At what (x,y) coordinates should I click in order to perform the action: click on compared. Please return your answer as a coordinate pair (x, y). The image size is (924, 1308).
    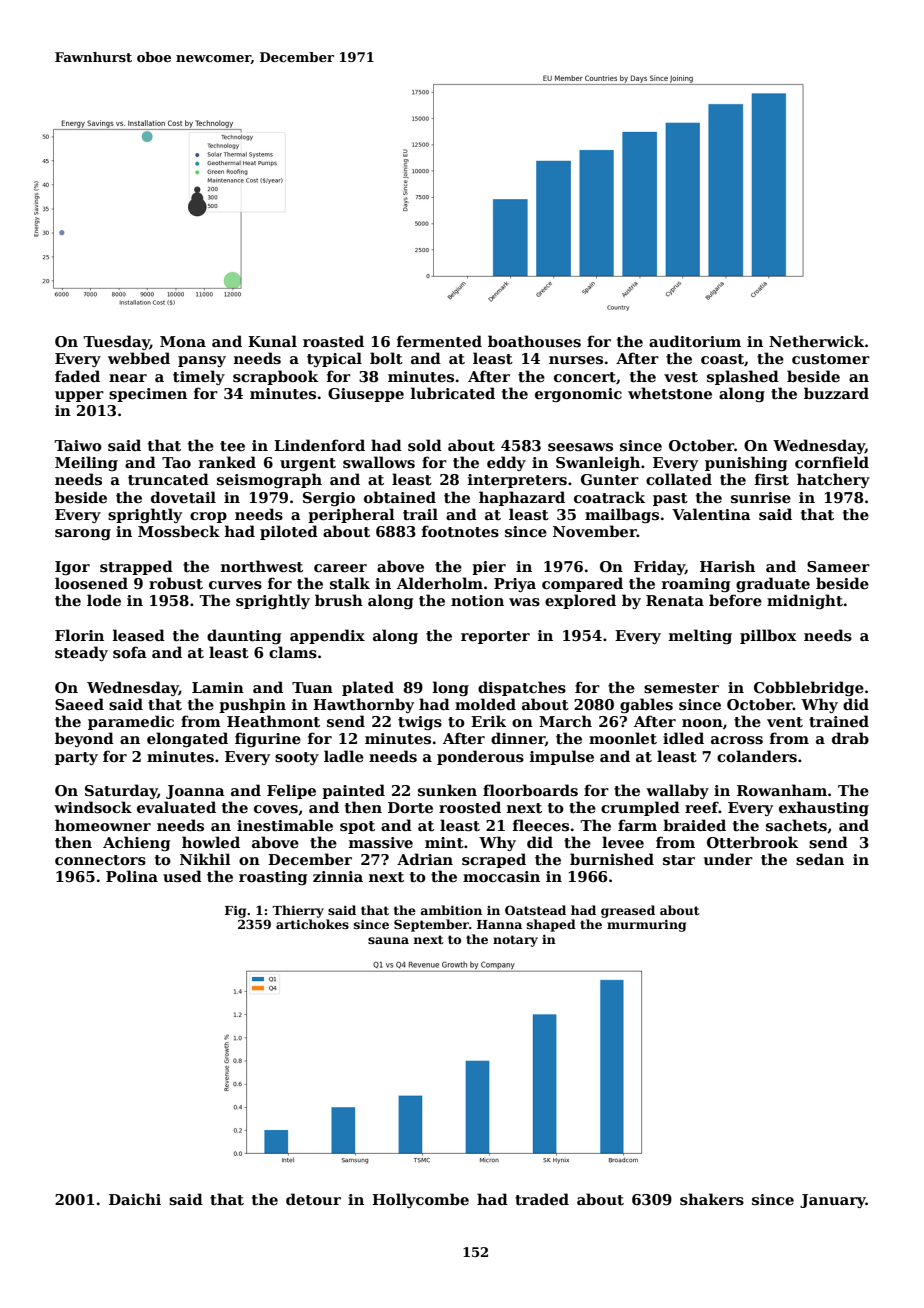
    Looking at the image, I should click on (582, 584).
